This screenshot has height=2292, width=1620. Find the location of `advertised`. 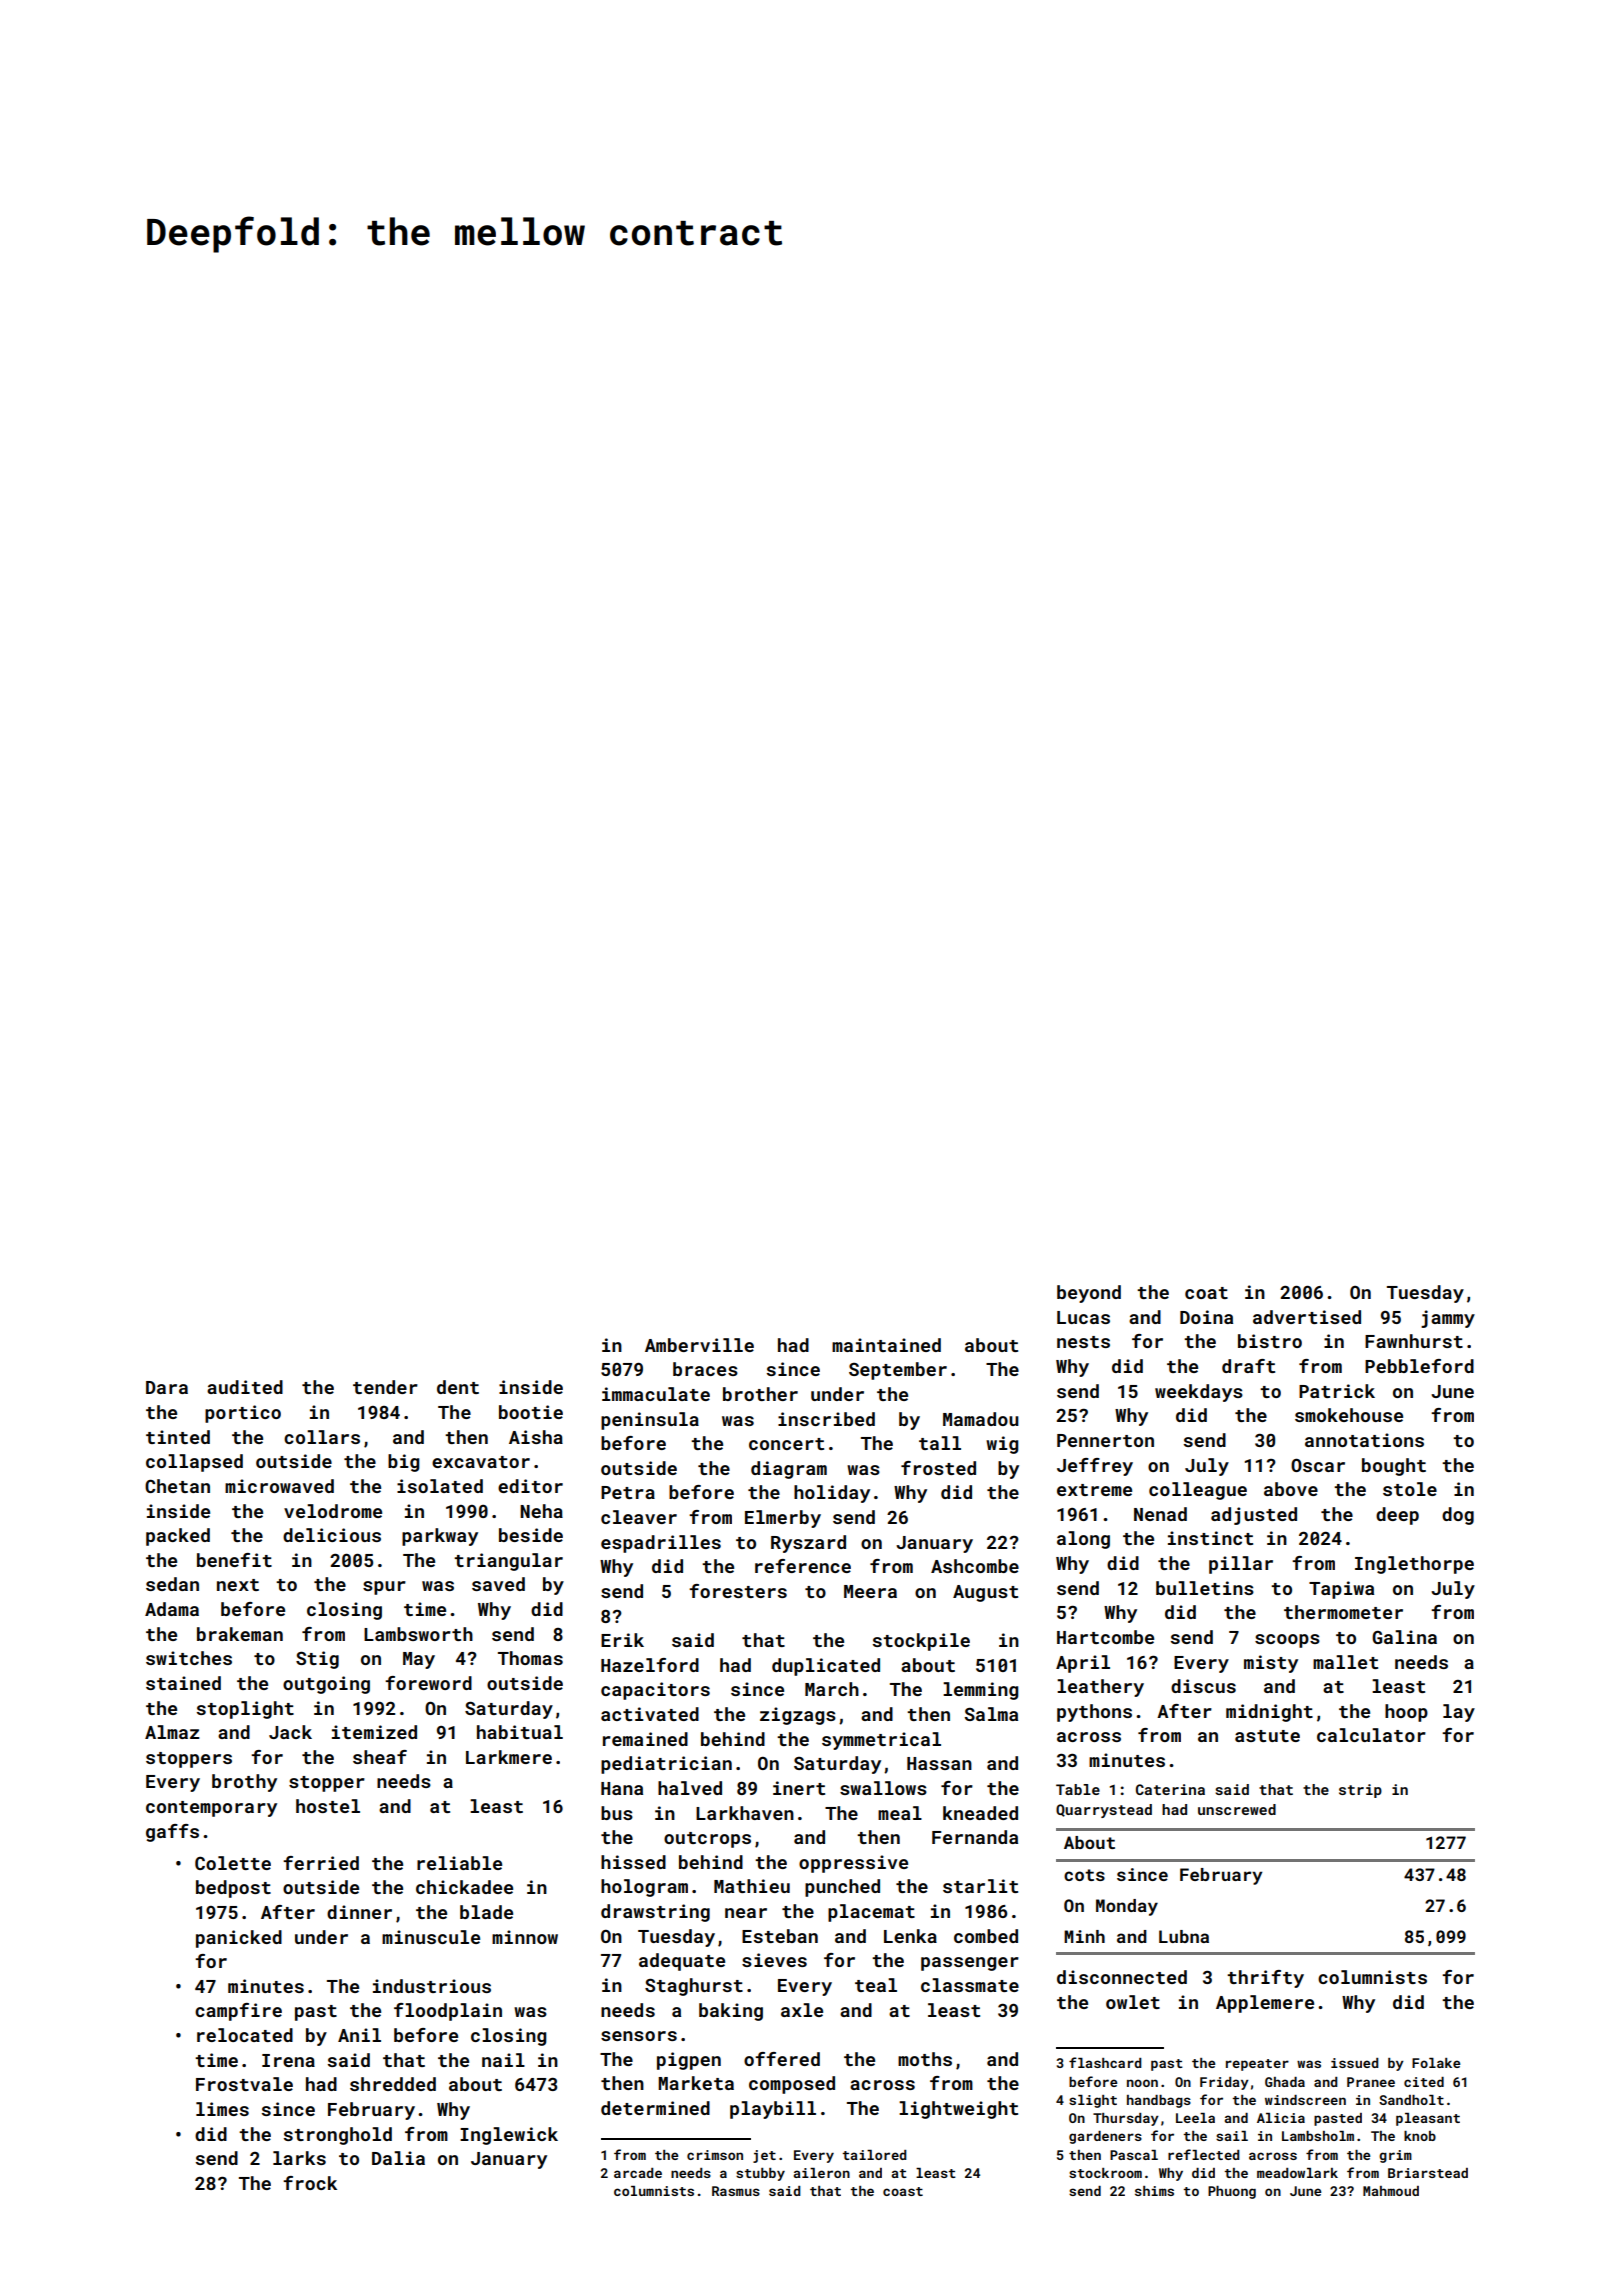

advertised is located at coordinates (1307, 1317).
